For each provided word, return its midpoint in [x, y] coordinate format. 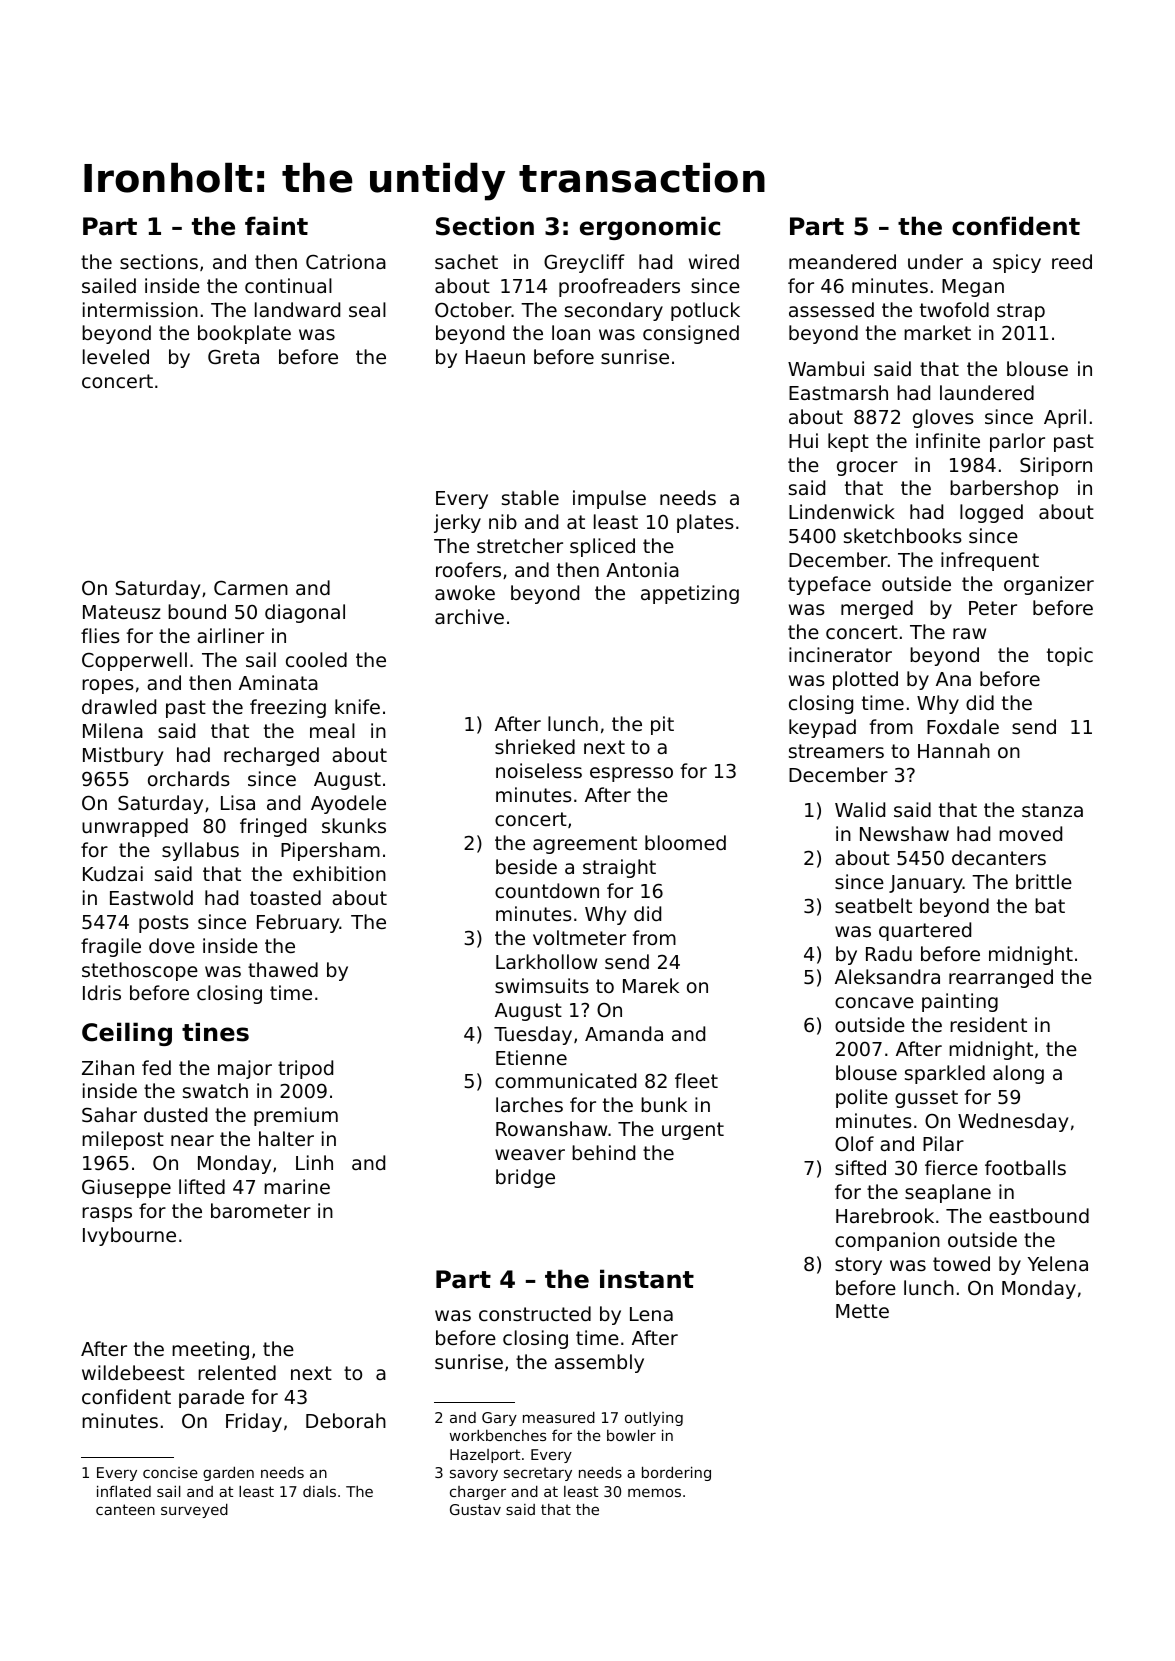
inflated [124, 1491]
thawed [283, 969]
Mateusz [122, 612]
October [473, 309]
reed [1072, 261]
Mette [862, 1311]
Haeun [495, 357]
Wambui [826, 368]
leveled [116, 356]
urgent [693, 1131]
